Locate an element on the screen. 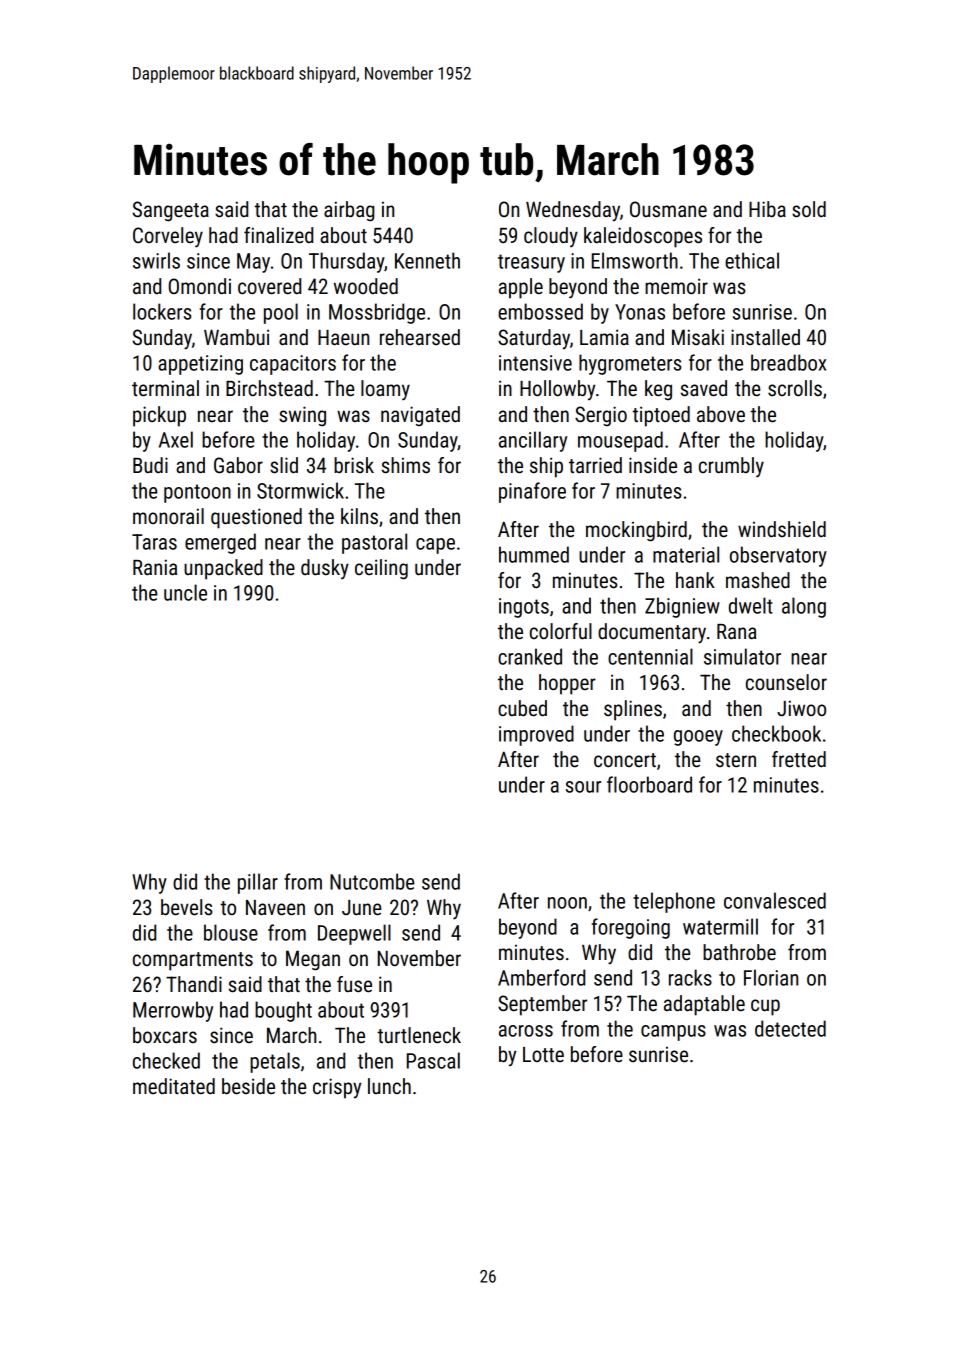 This screenshot has width=959, height=1360. Wednesday is located at coordinates (573, 211).
